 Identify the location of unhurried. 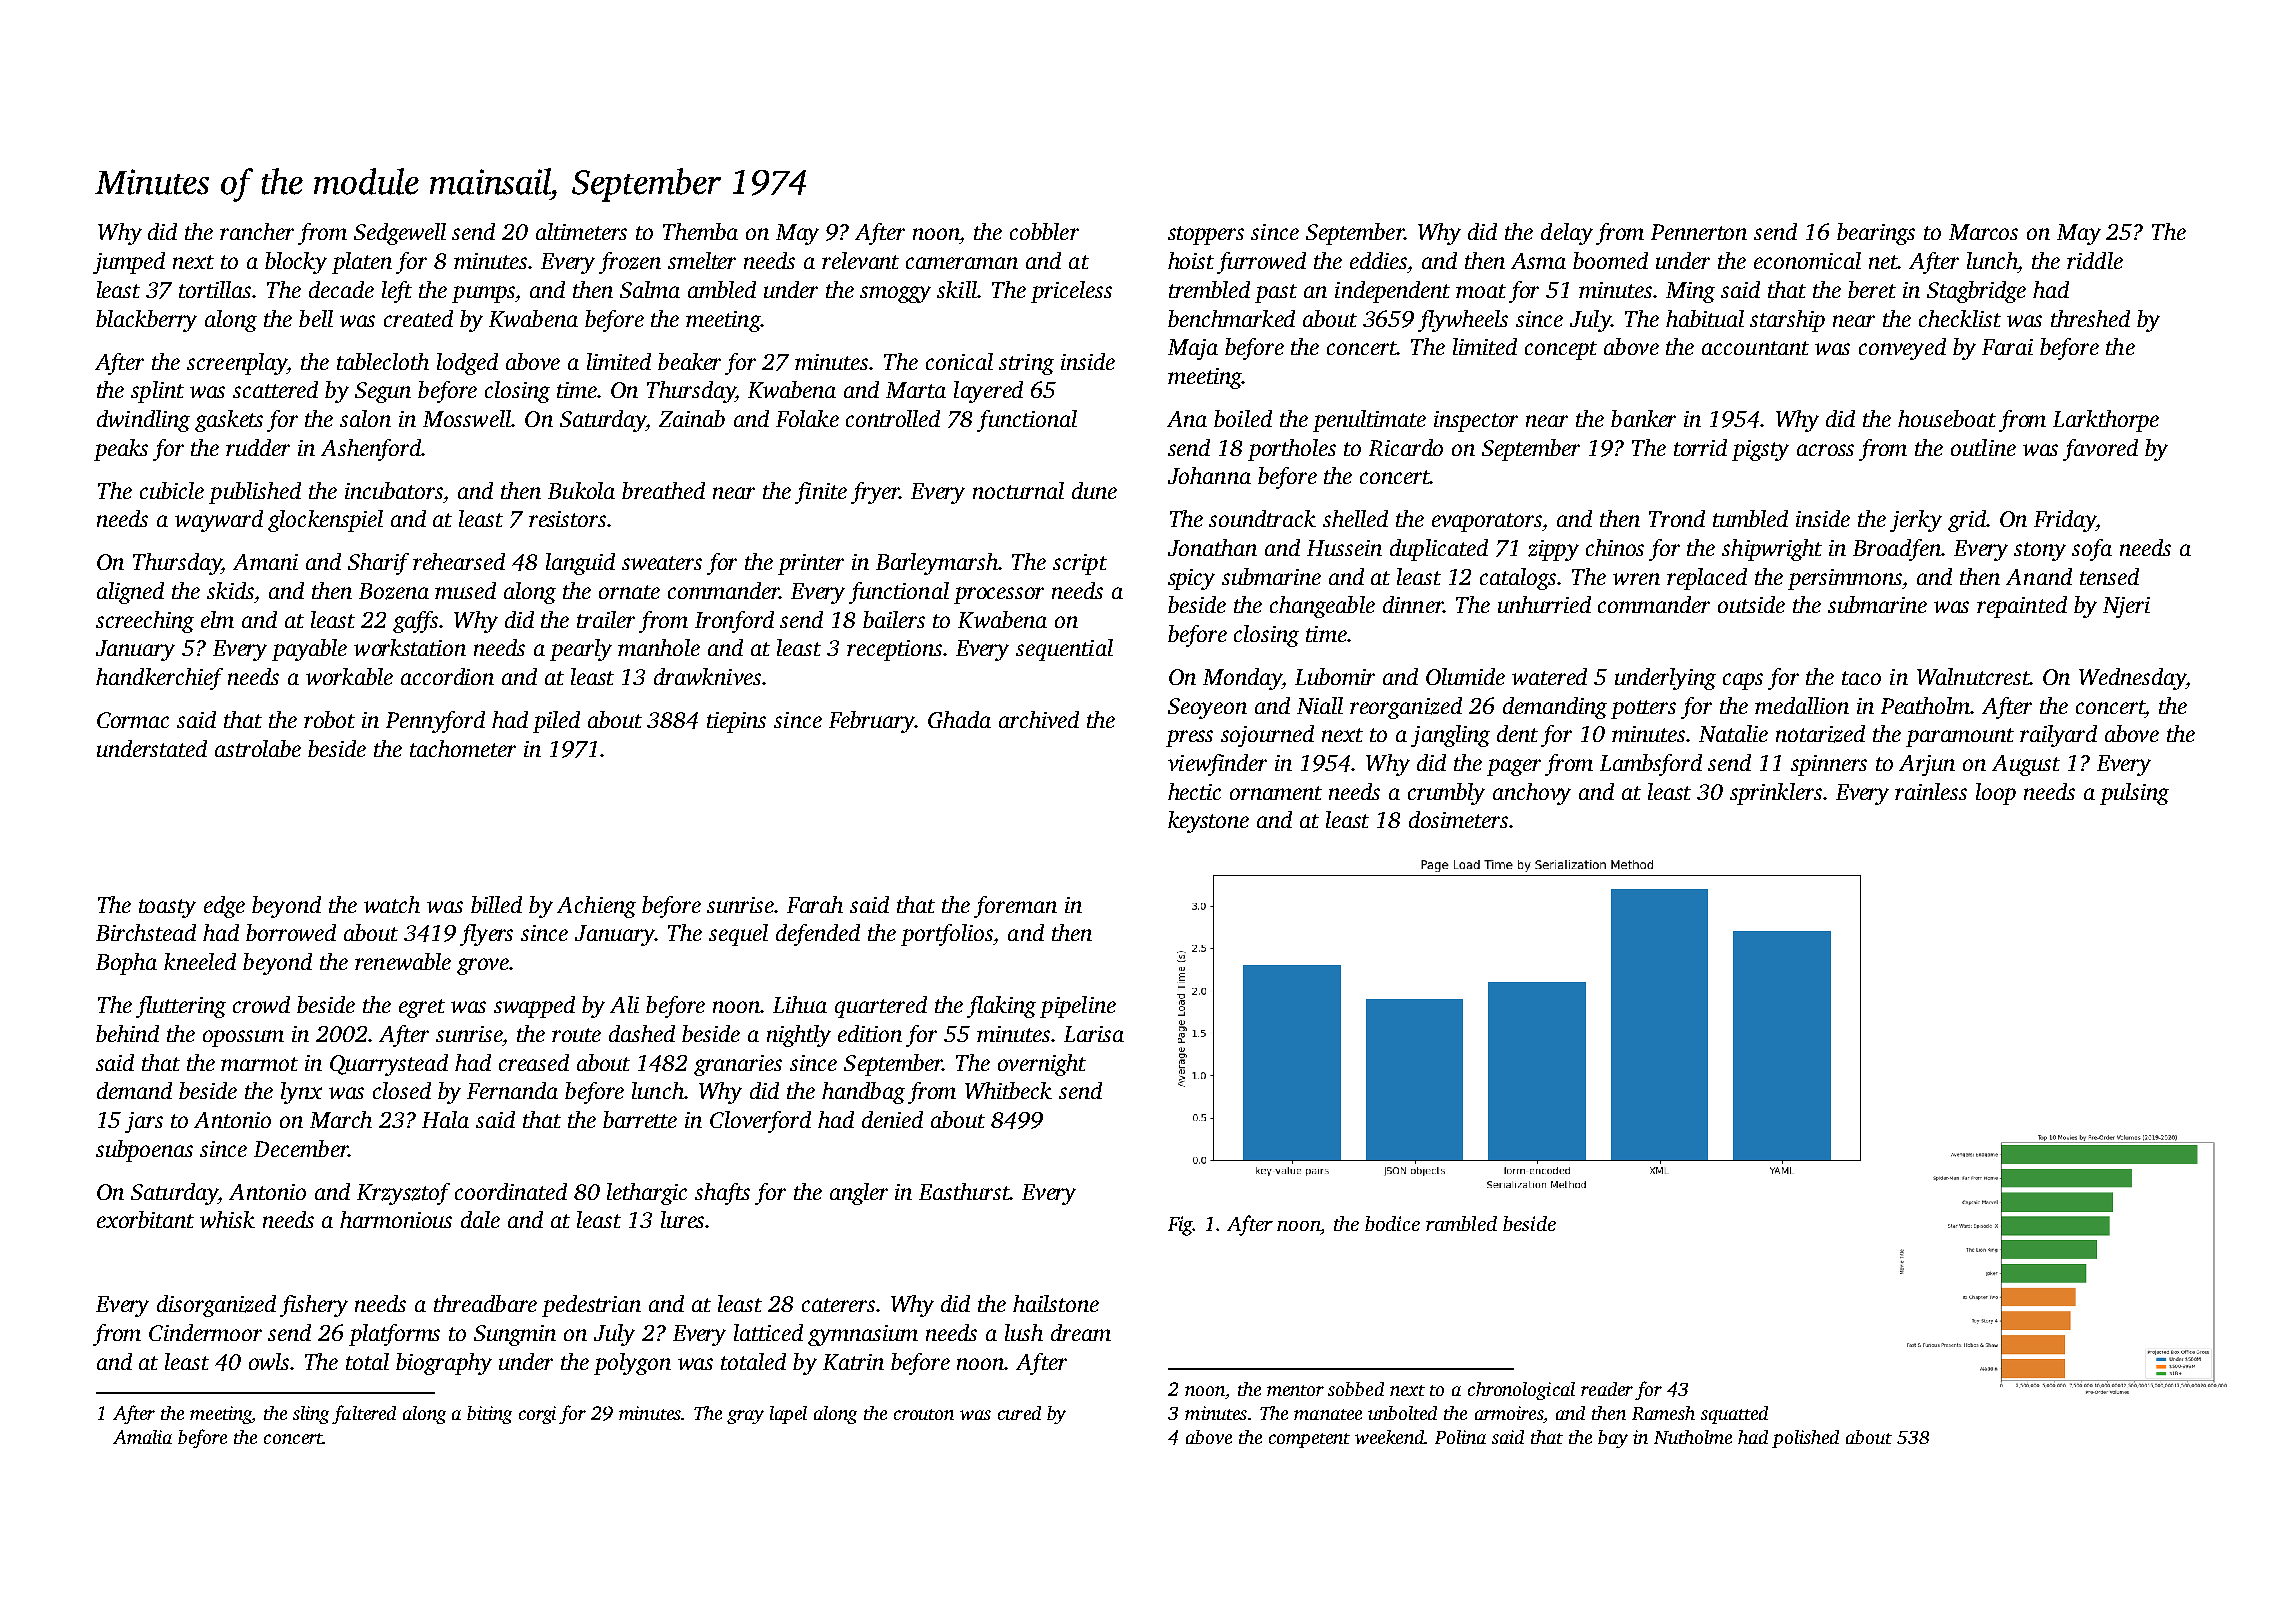
(1544, 604).
